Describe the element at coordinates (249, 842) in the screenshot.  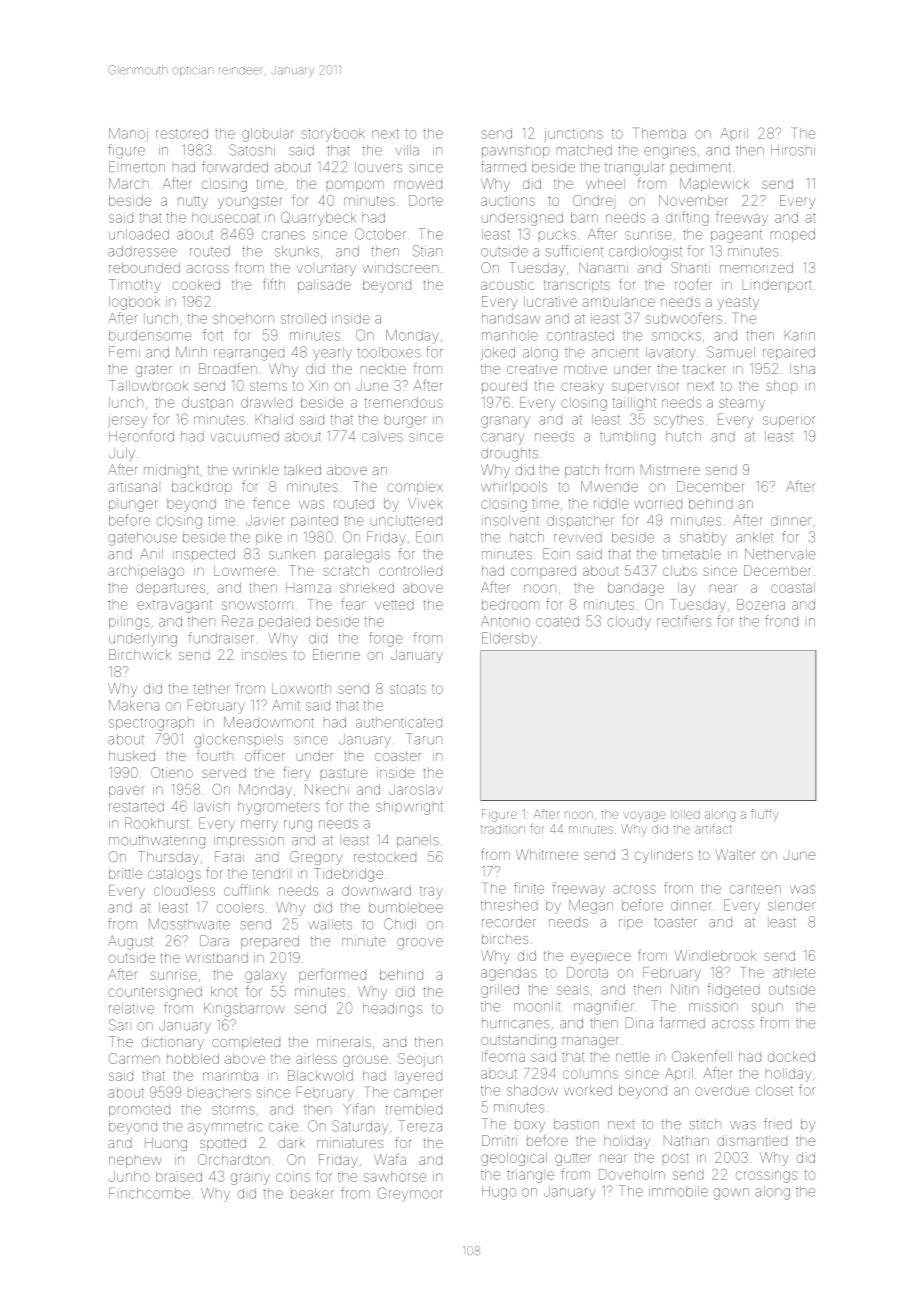
I see `impression` at that location.
